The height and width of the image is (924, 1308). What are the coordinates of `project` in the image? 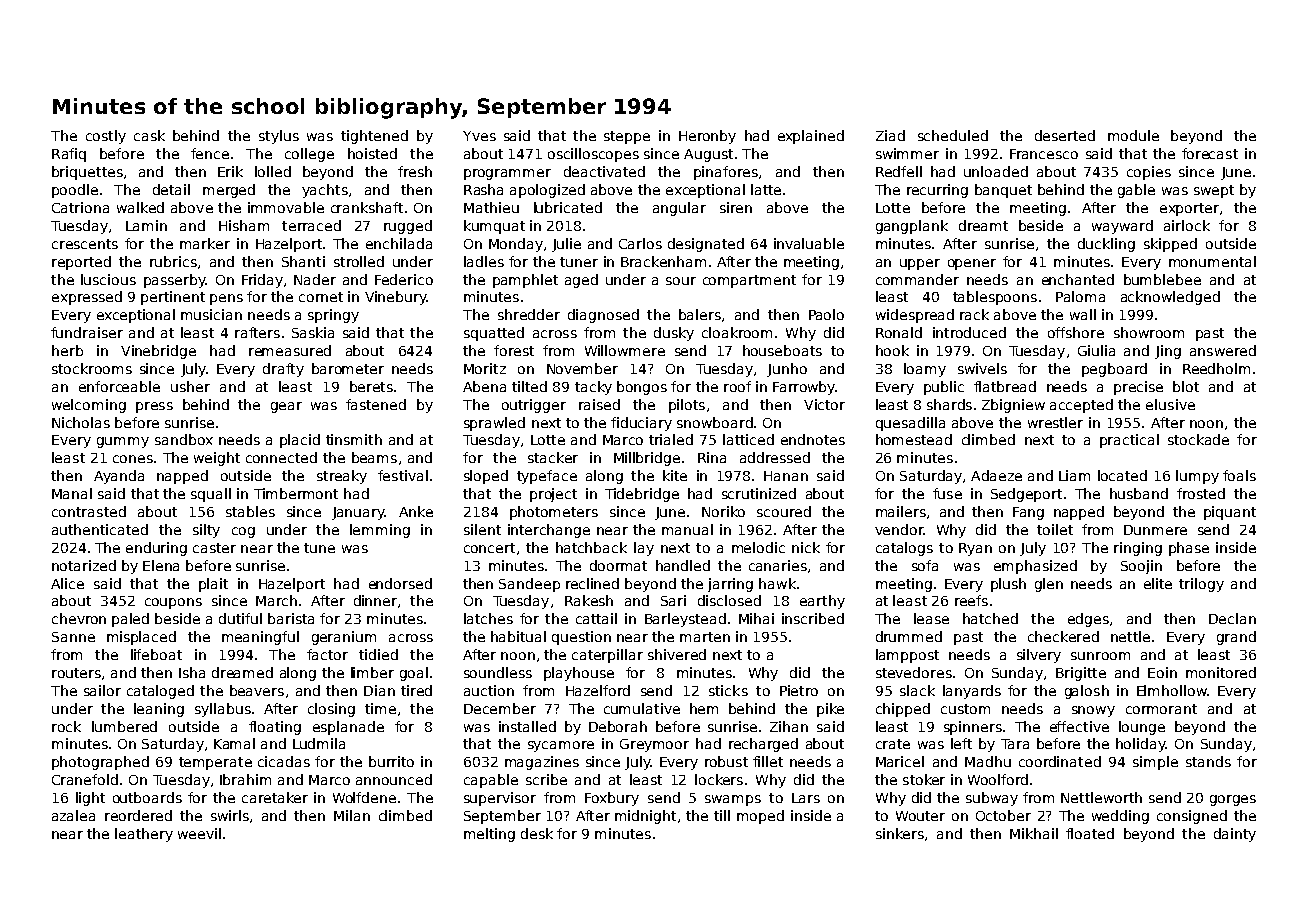 It's located at (553, 495).
